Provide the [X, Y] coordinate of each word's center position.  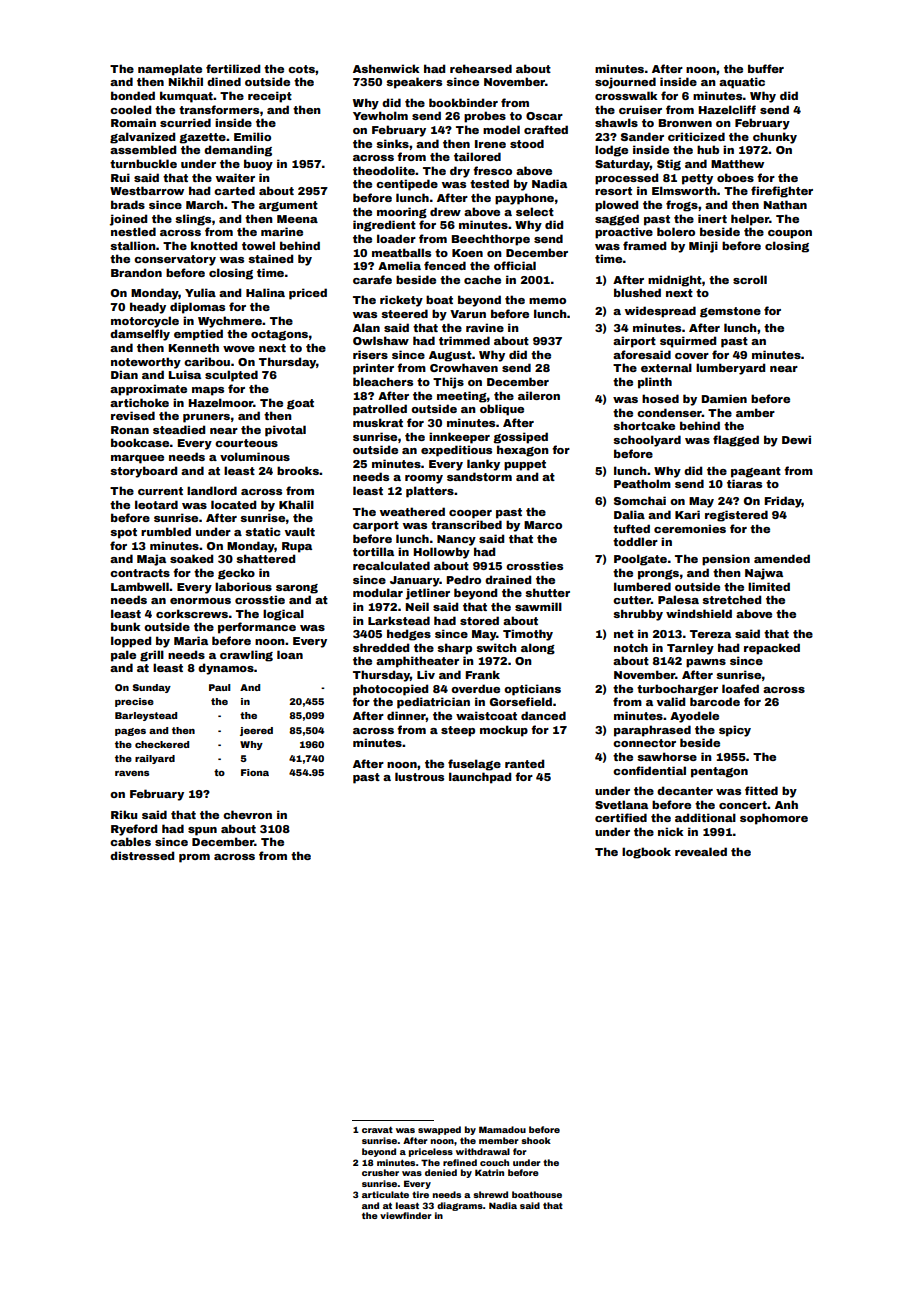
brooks [298, 470]
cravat [377, 1129]
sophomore [774, 819]
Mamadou [502, 1129]
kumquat [186, 97]
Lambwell [140, 586]
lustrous [419, 776]
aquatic [742, 83]
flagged [736, 441]
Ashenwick [386, 68]
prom [194, 858]
